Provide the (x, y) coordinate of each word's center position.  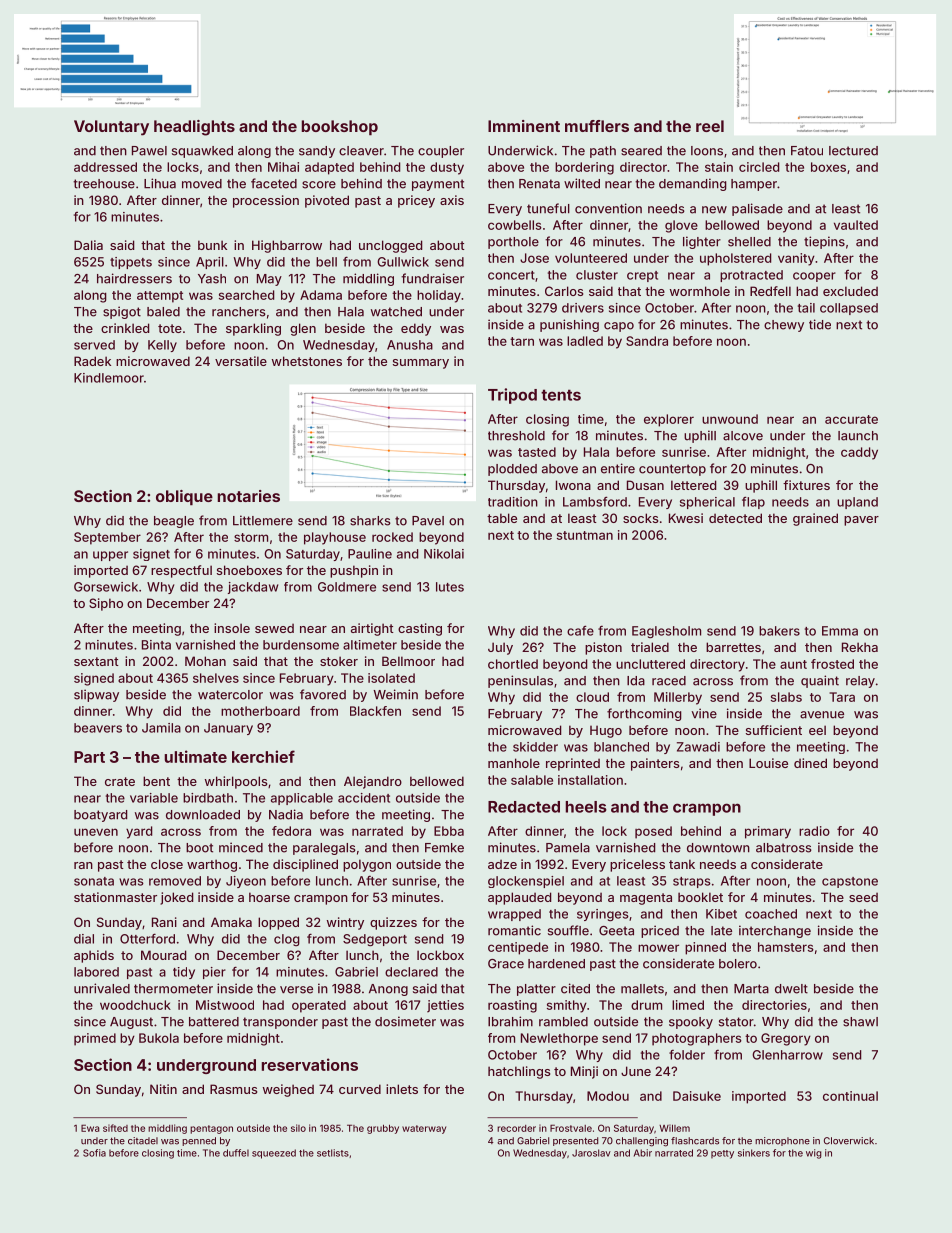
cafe (580, 630)
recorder (516, 1128)
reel (710, 126)
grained (815, 519)
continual (850, 1096)
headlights (194, 128)
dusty (447, 168)
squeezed (274, 1154)
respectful (181, 571)
